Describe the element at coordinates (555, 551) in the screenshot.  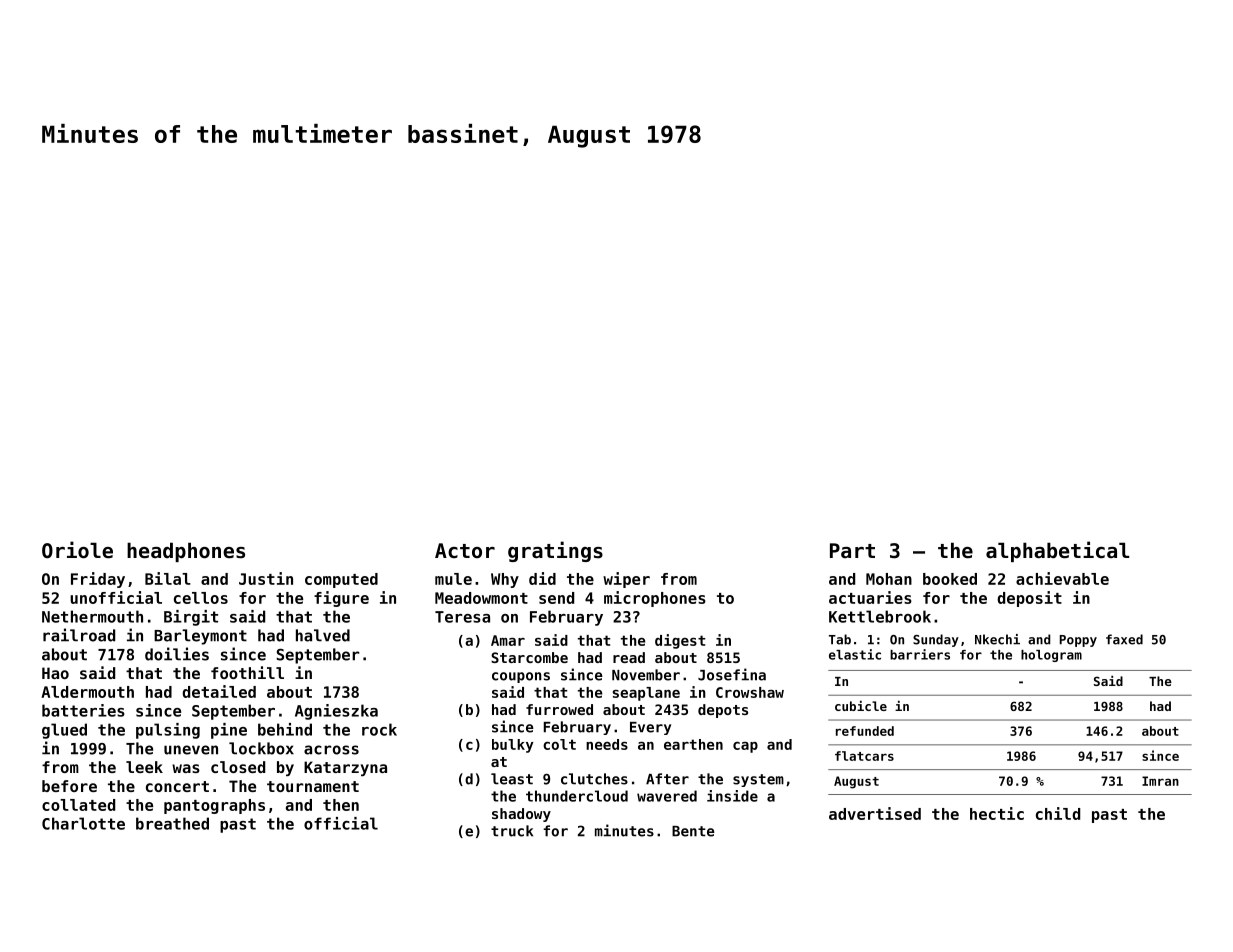
I see `gratings` at that location.
